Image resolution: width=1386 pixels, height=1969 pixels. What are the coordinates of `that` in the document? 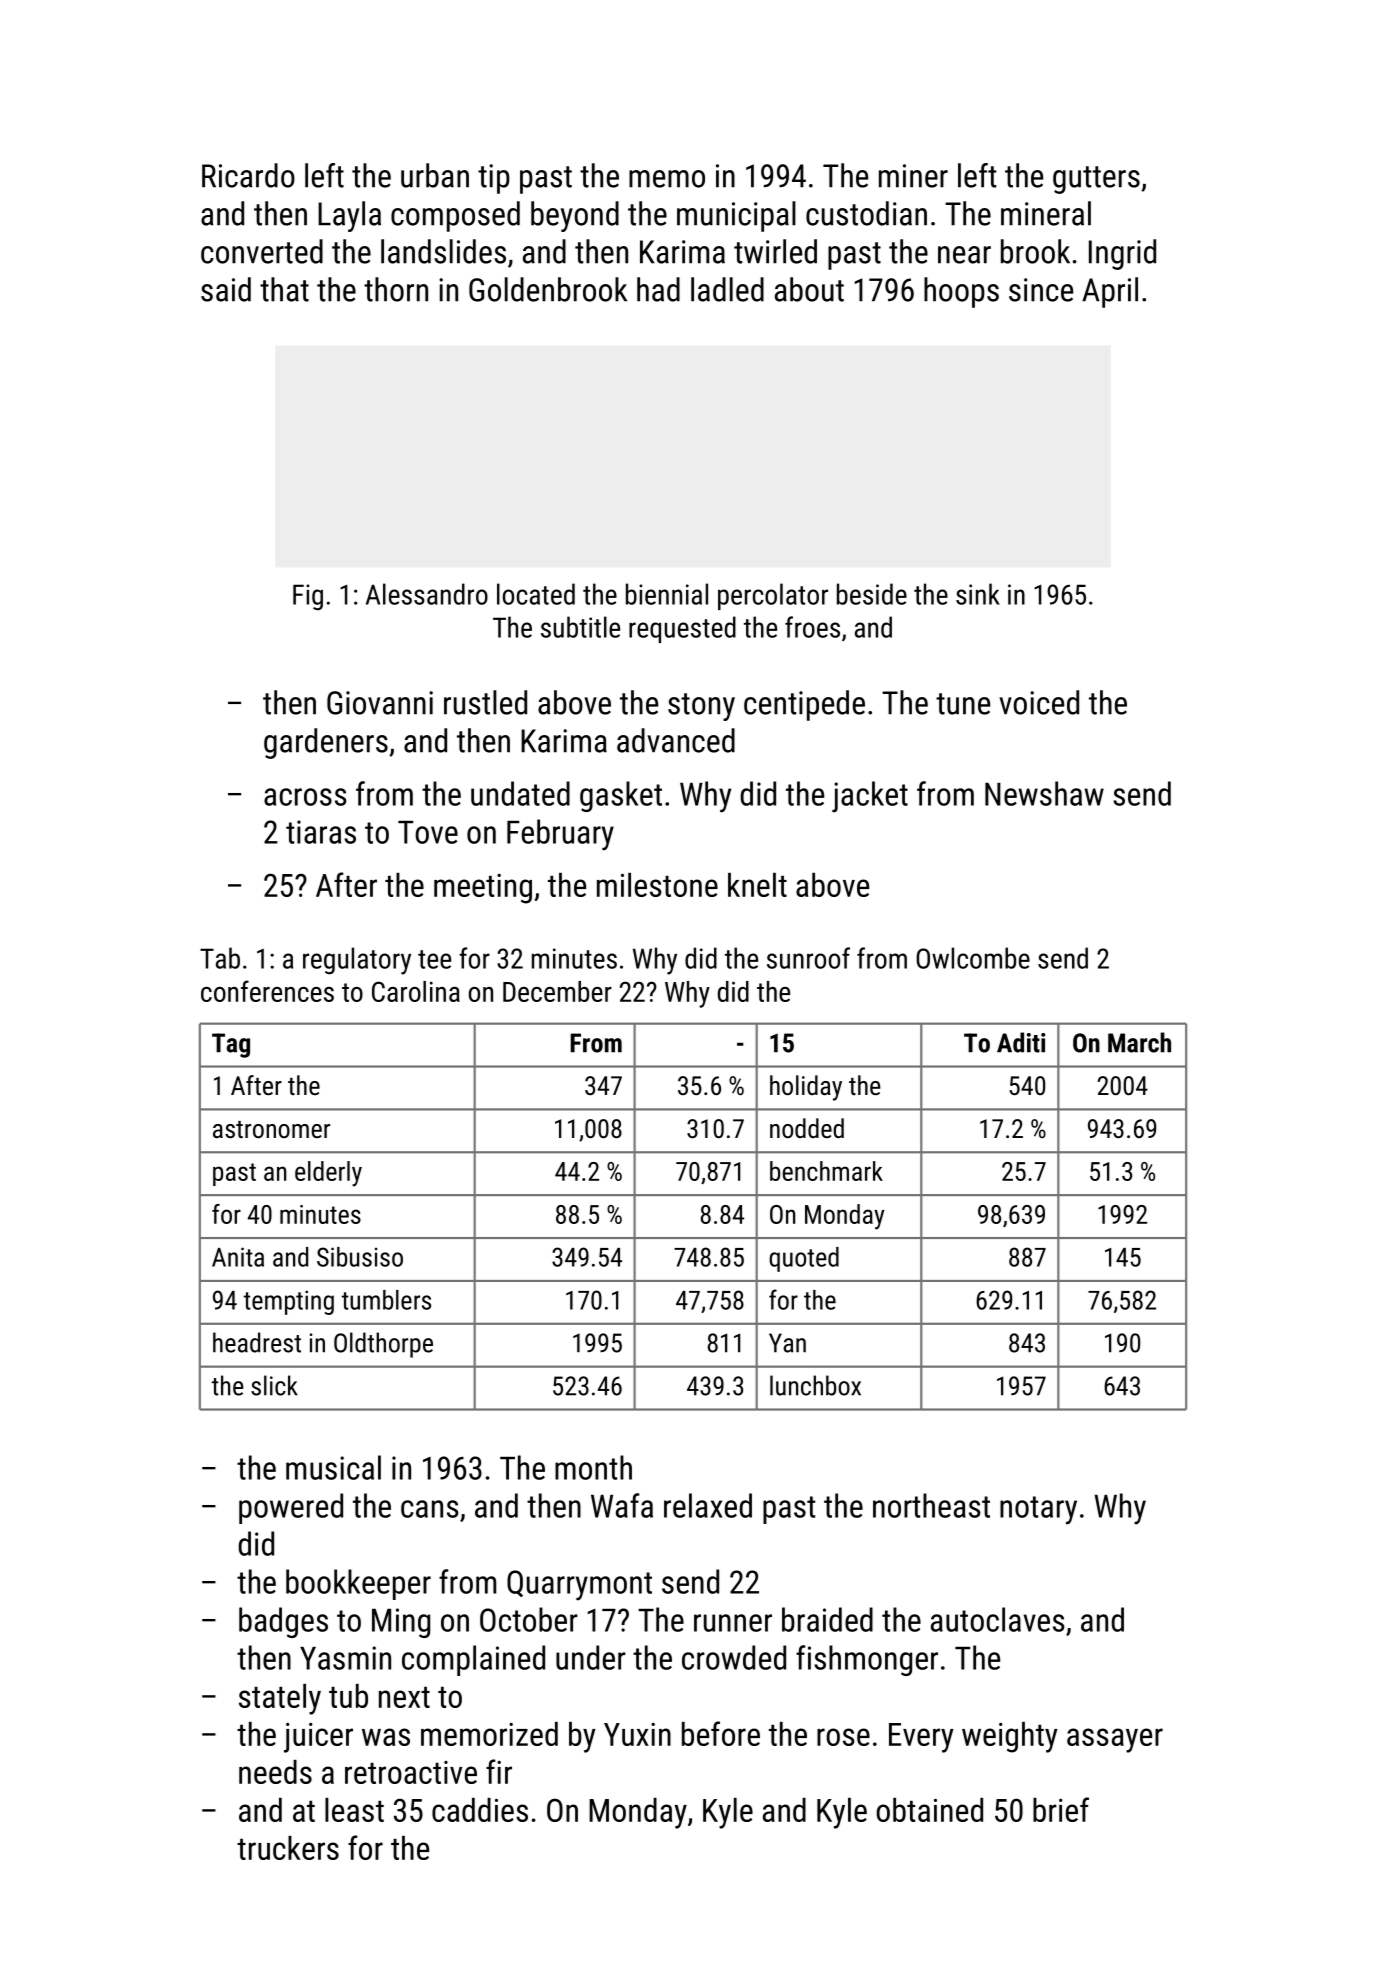 It's located at (284, 289).
